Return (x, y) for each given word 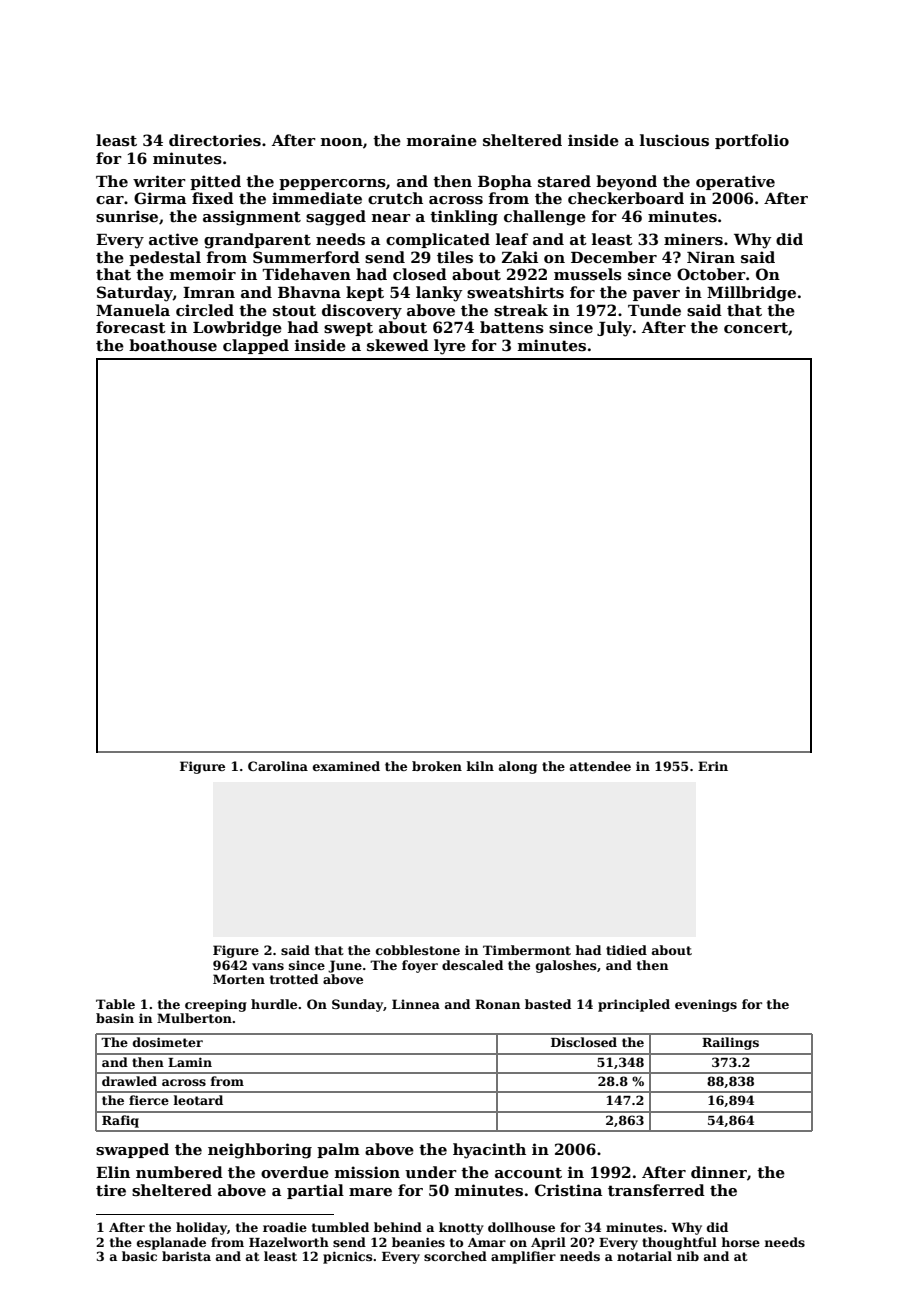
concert (756, 327)
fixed (213, 198)
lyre (450, 347)
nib (688, 1256)
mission (367, 1172)
